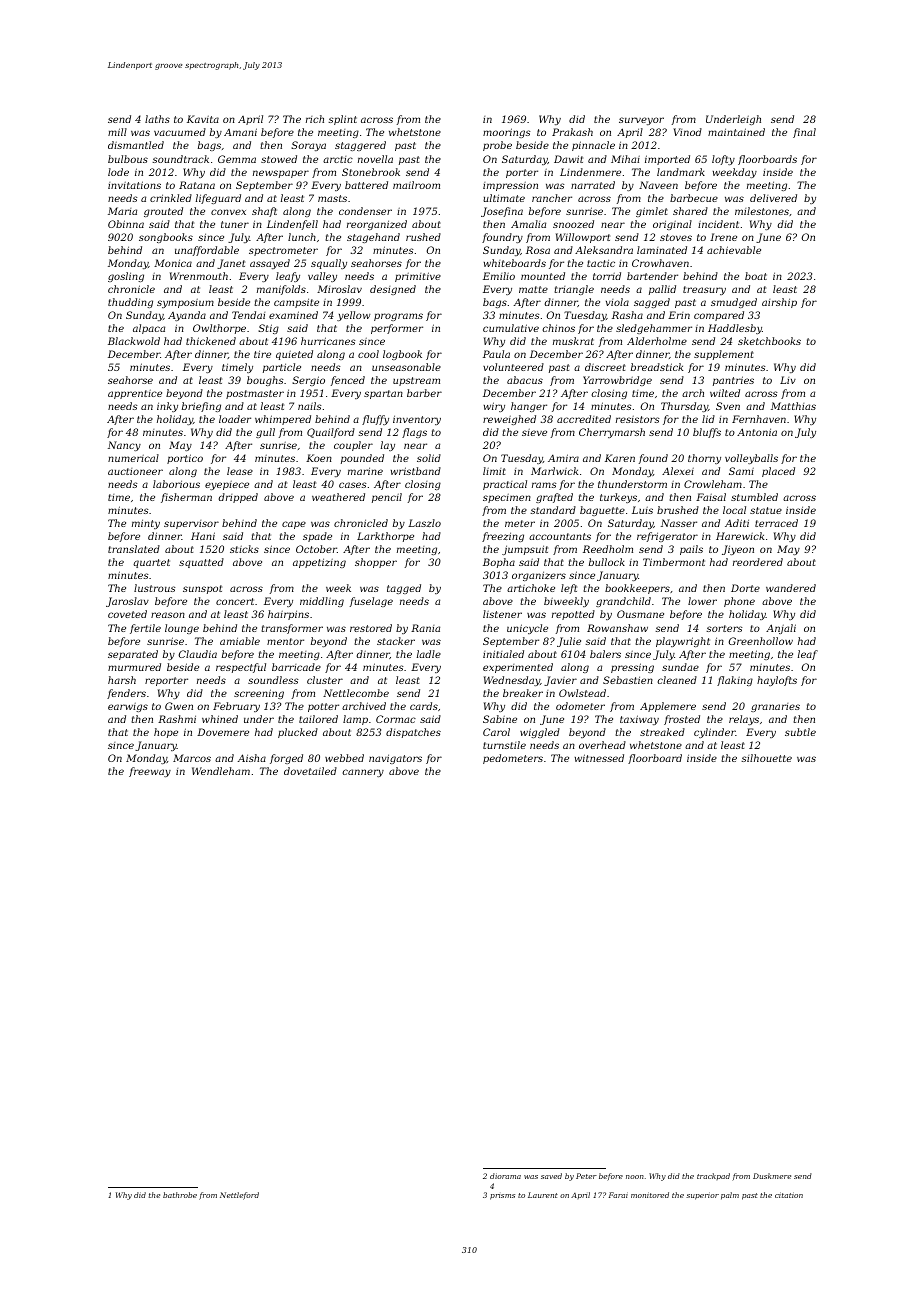 The height and width of the screenshot is (1308, 924). I want to click on Kavita, so click(203, 119).
